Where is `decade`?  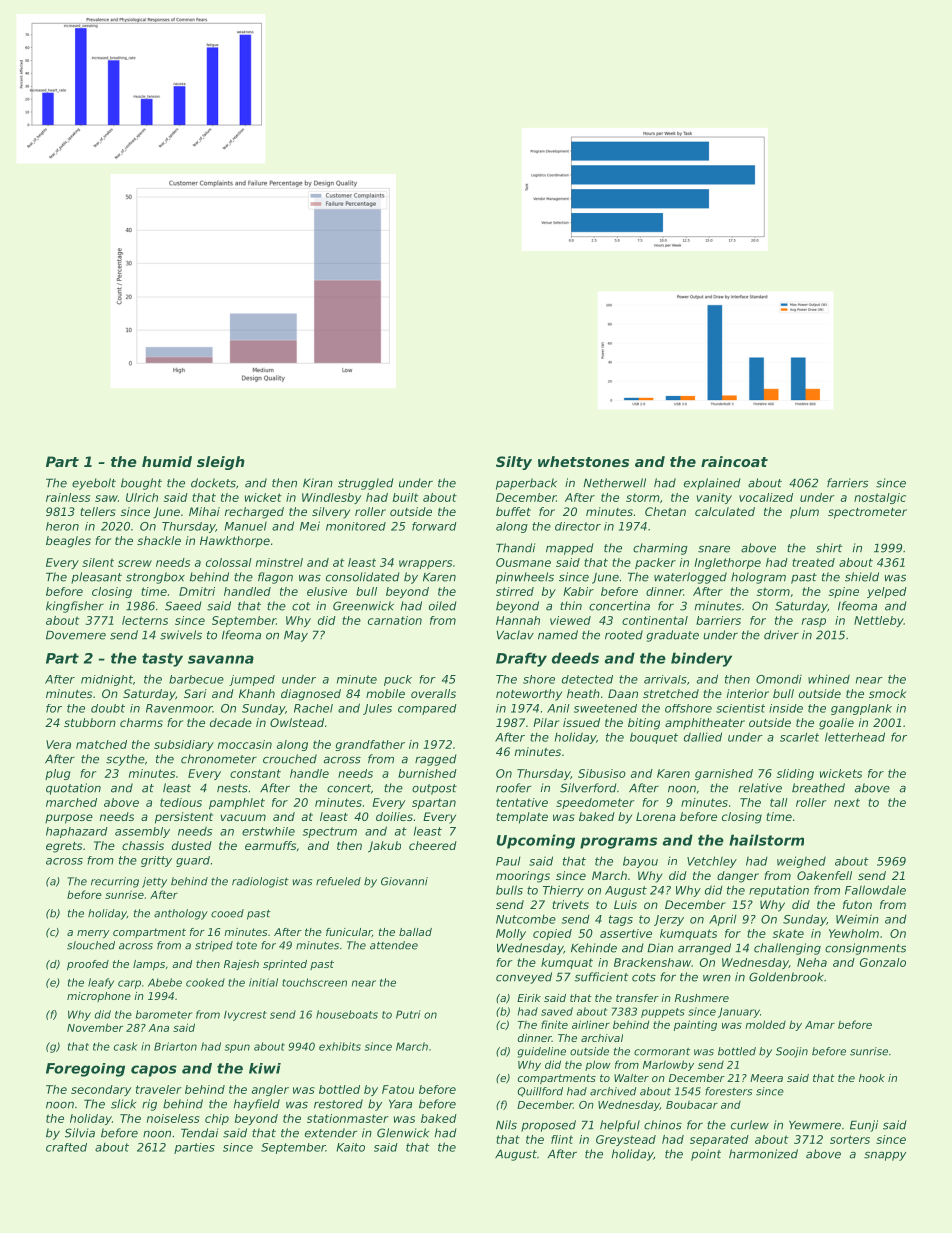
decade is located at coordinates (231, 722).
